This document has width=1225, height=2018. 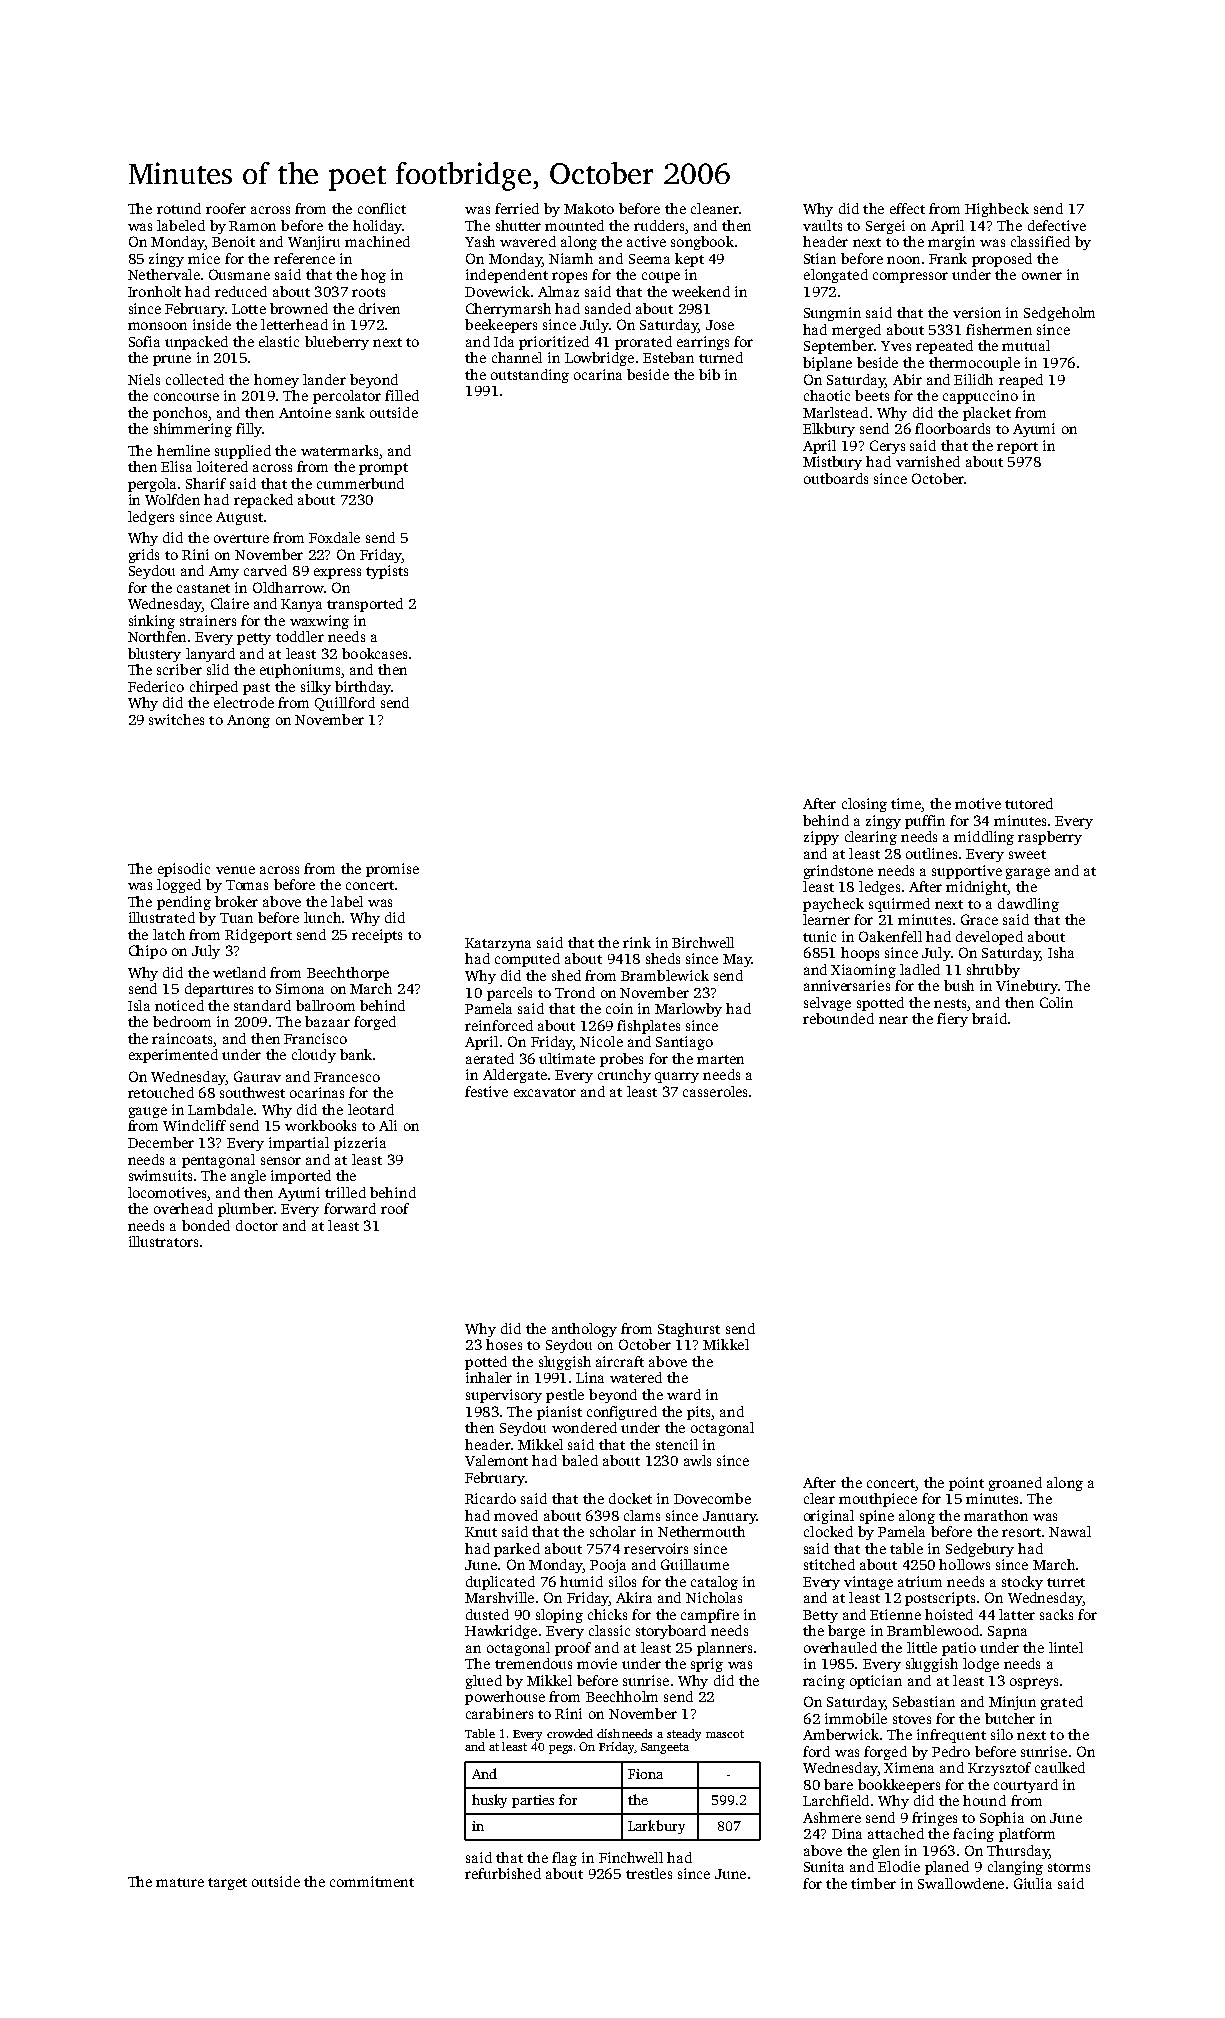 What do you see at coordinates (363, 688) in the document?
I see `birthday` at bounding box center [363, 688].
